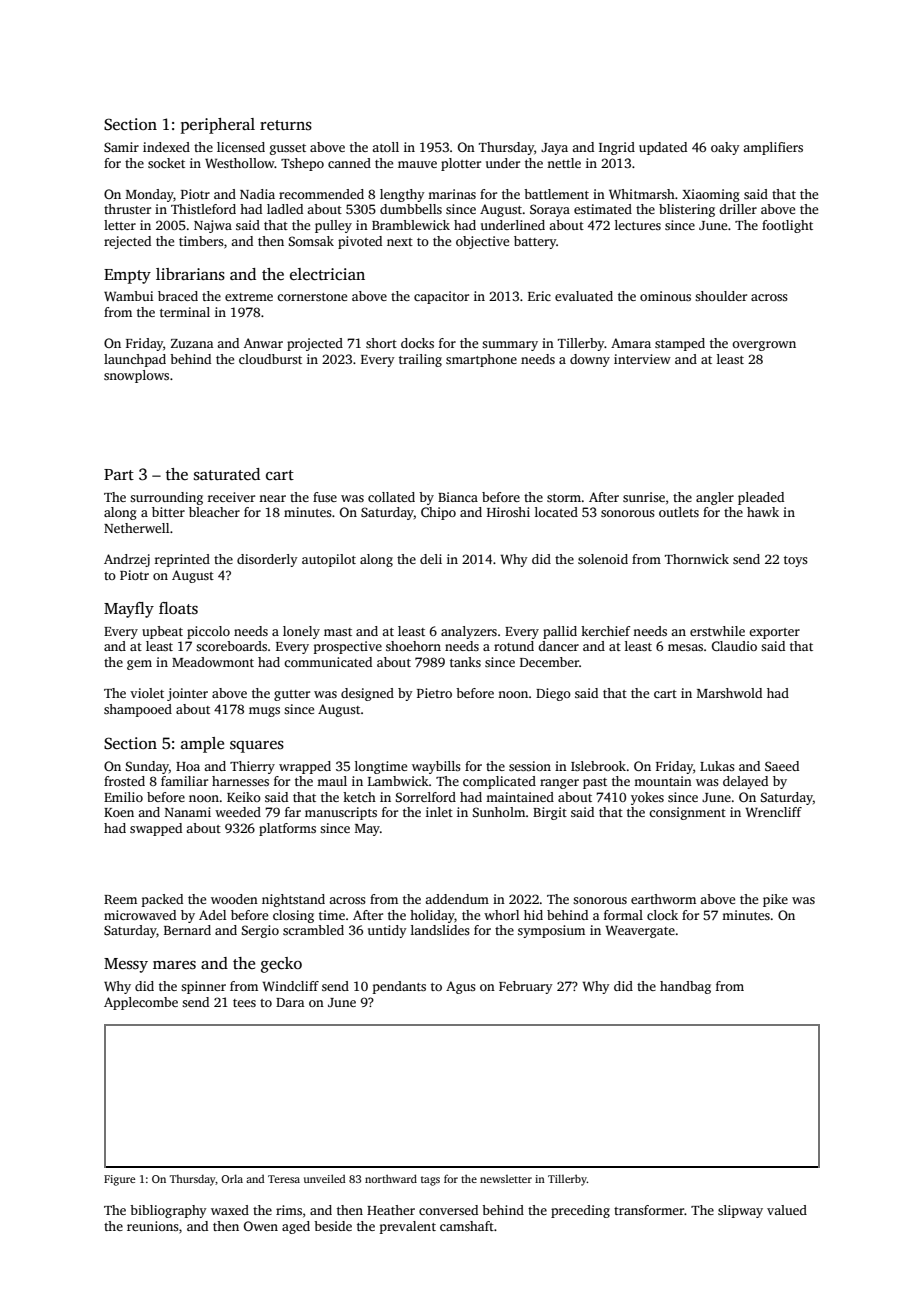 The width and height of the document is (924, 1308). What do you see at coordinates (261, 1226) in the document?
I see `Owen` at bounding box center [261, 1226].
